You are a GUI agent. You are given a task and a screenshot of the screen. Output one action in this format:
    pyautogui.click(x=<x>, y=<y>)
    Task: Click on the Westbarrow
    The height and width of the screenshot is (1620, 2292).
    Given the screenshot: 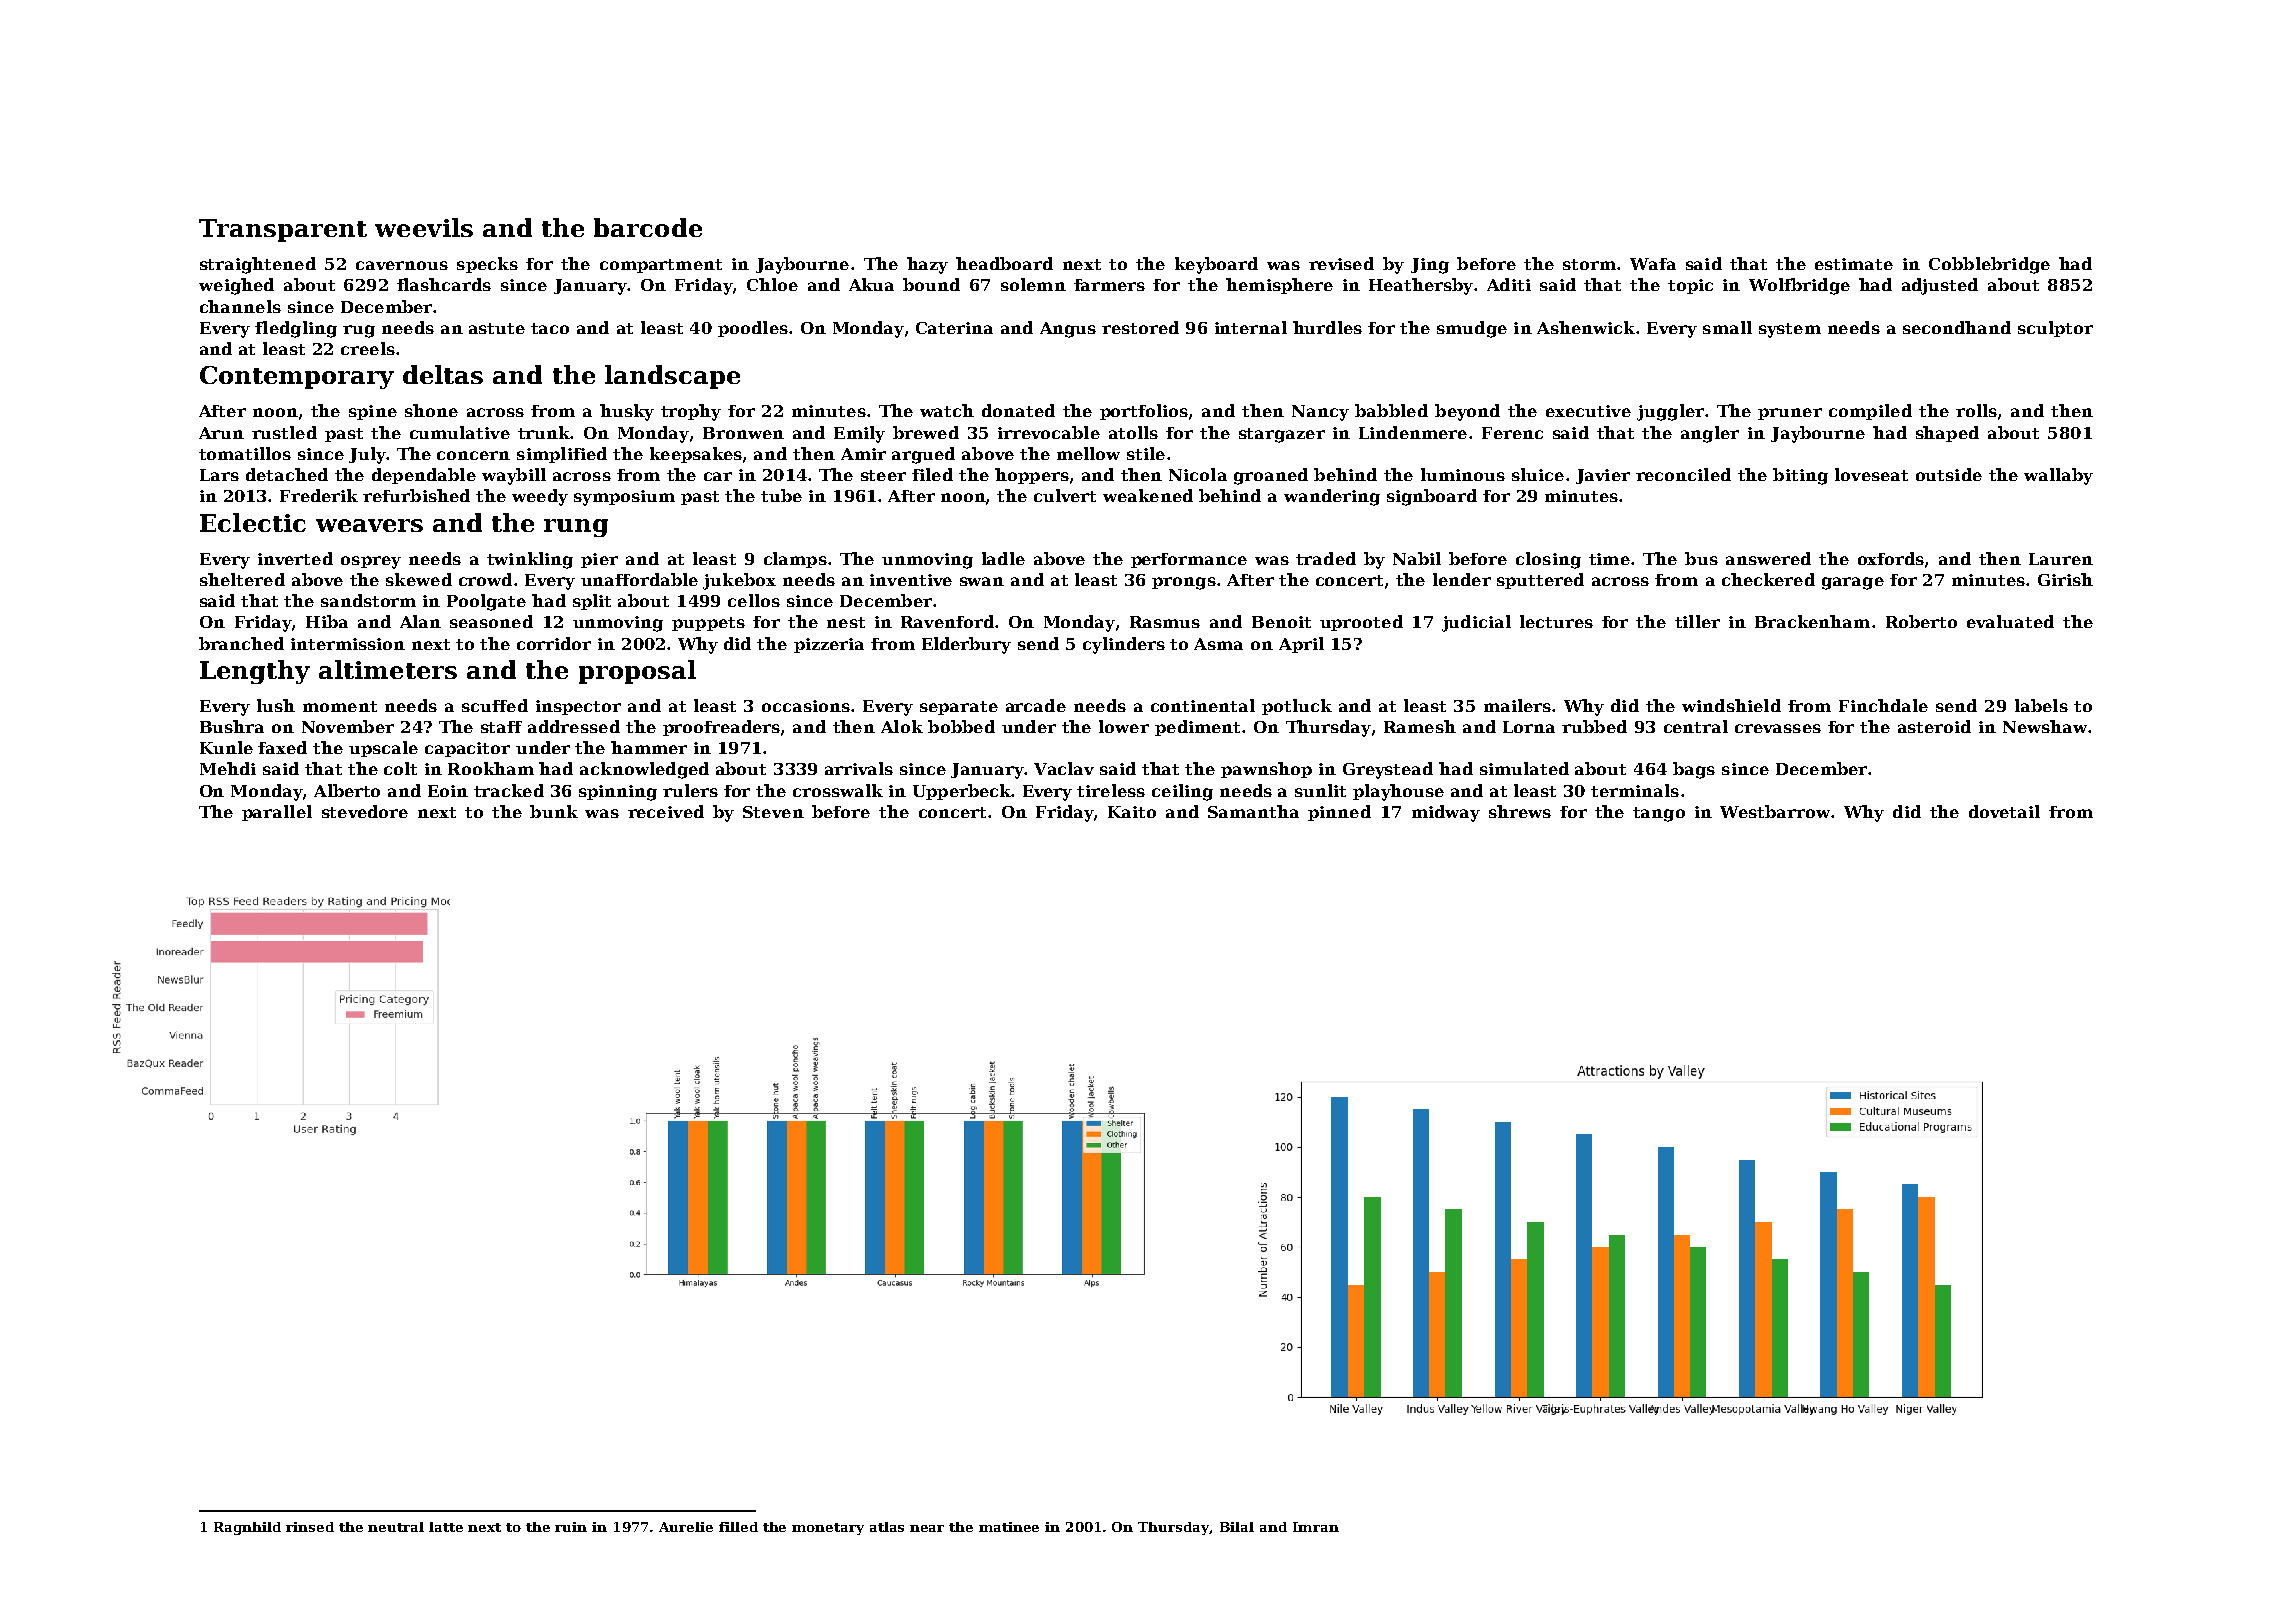 What is the action you would take?
    pyautogui.click(x=1775, y=811)
